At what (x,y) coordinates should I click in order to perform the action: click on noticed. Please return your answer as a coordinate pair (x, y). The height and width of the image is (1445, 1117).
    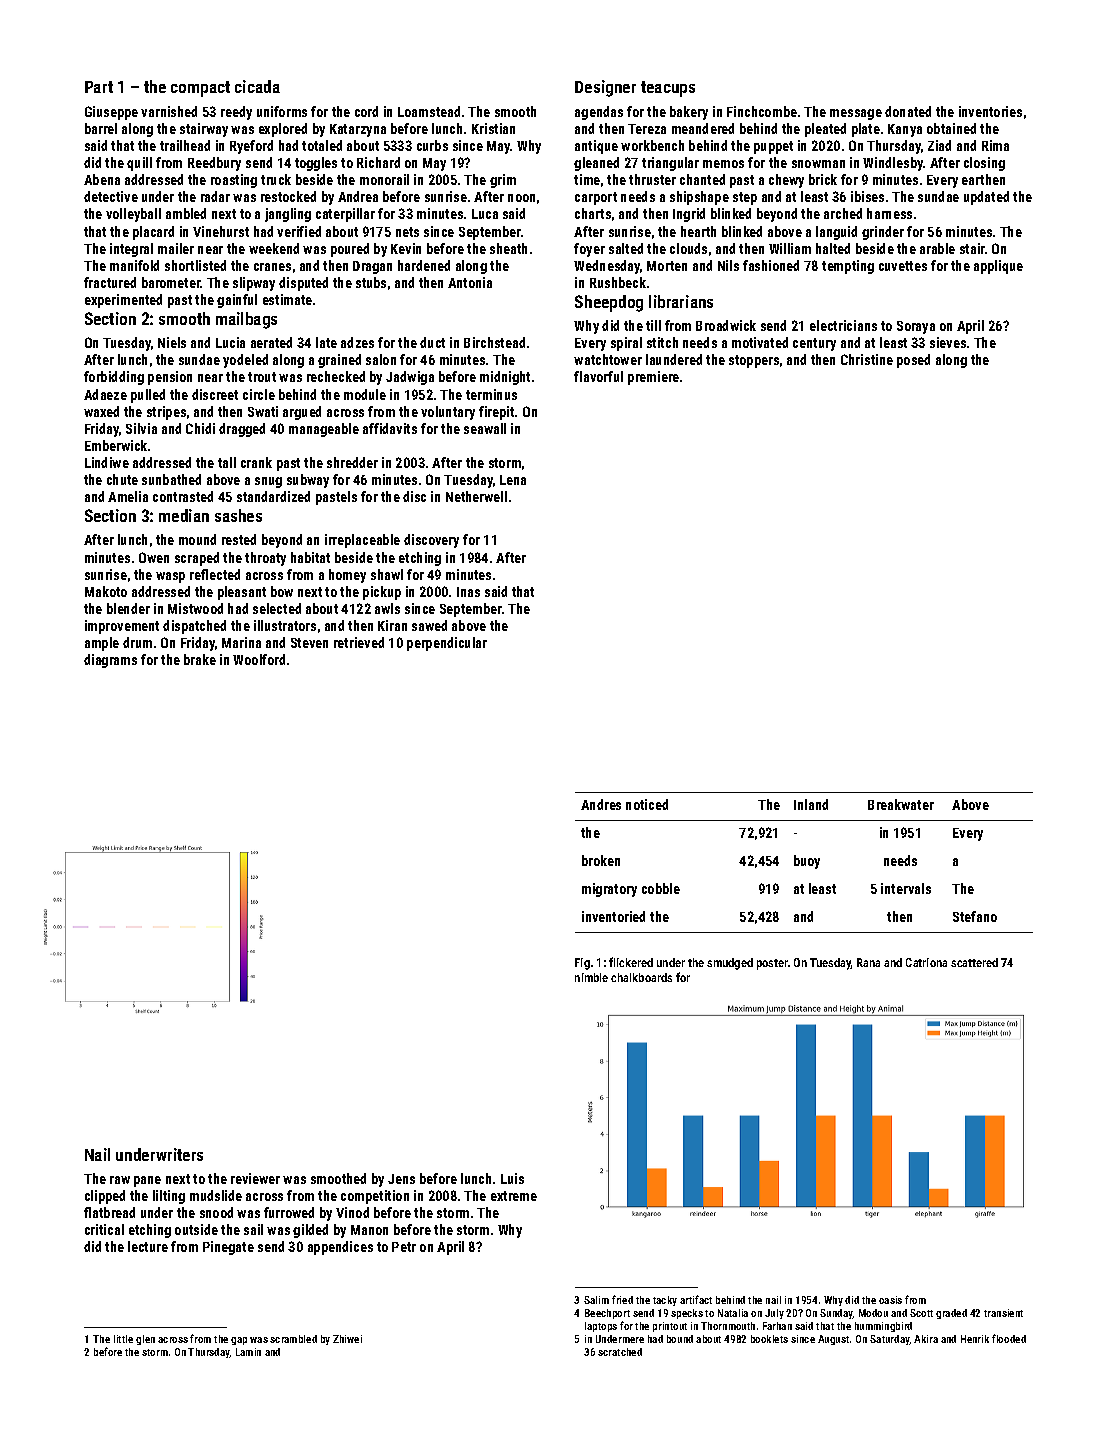
    Looking at the image, I should click on (647, 804).
